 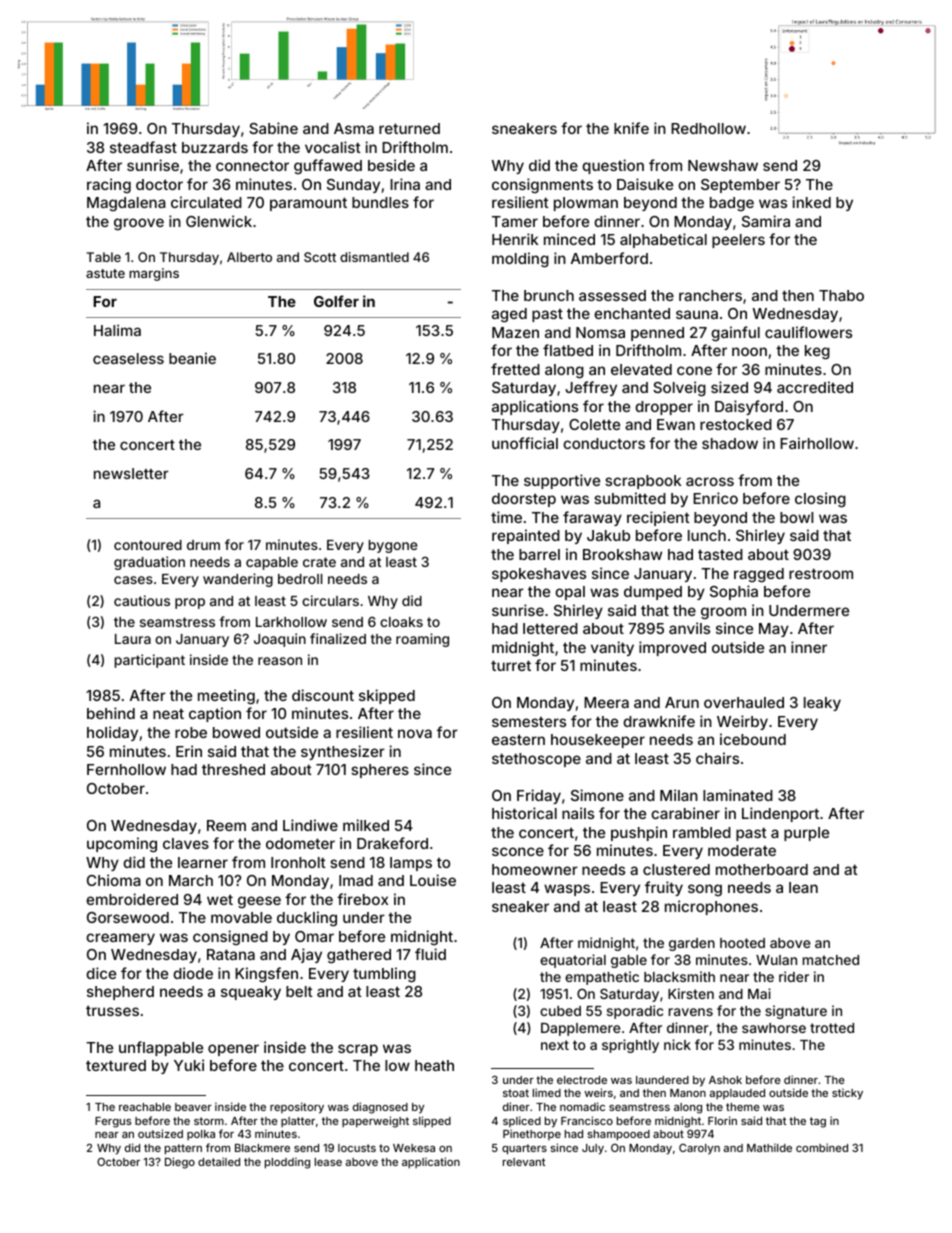 I want to click on Carolyn, so click(x=699, y=1149).
